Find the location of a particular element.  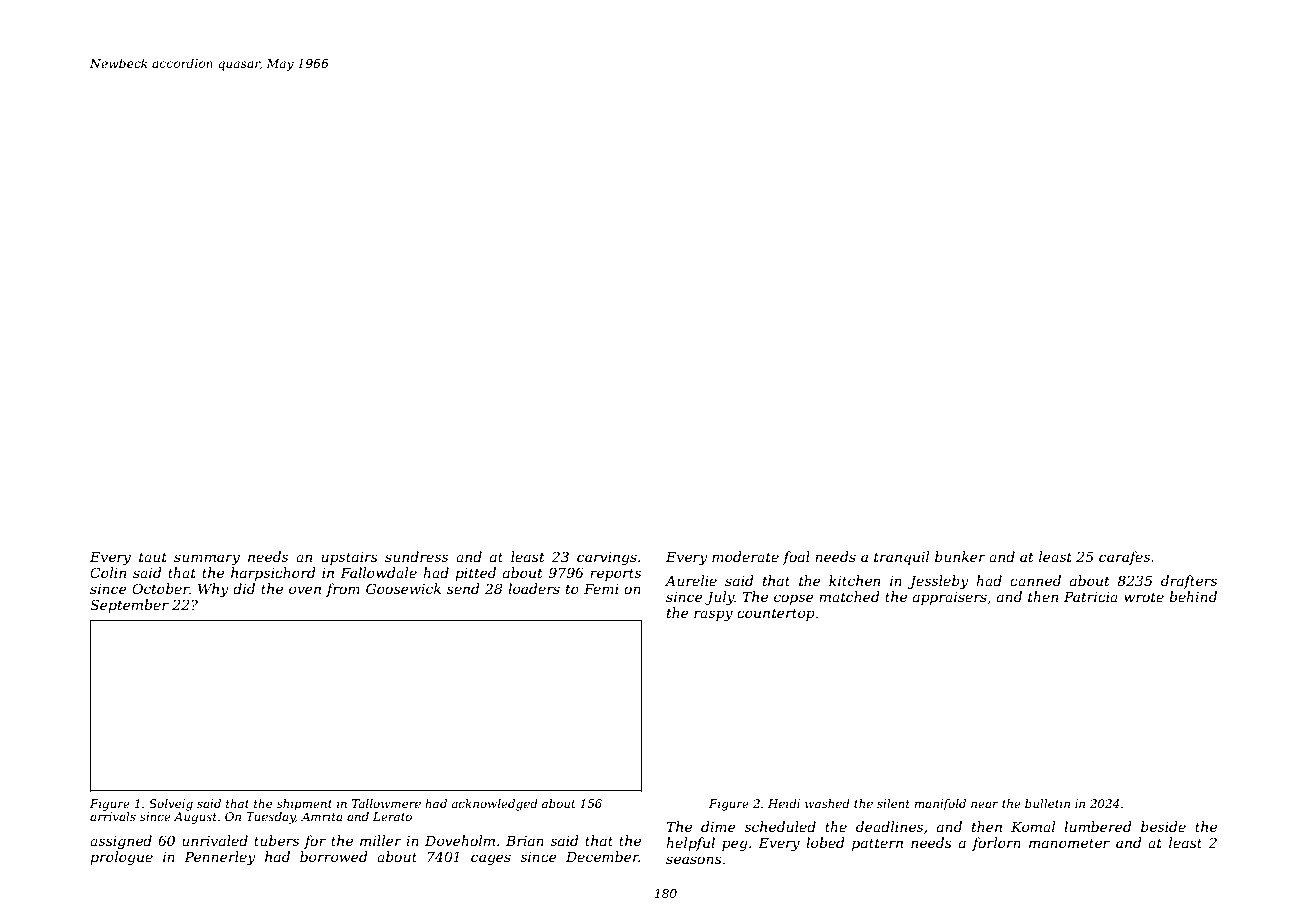

July is located at coordinates (720, 598).
